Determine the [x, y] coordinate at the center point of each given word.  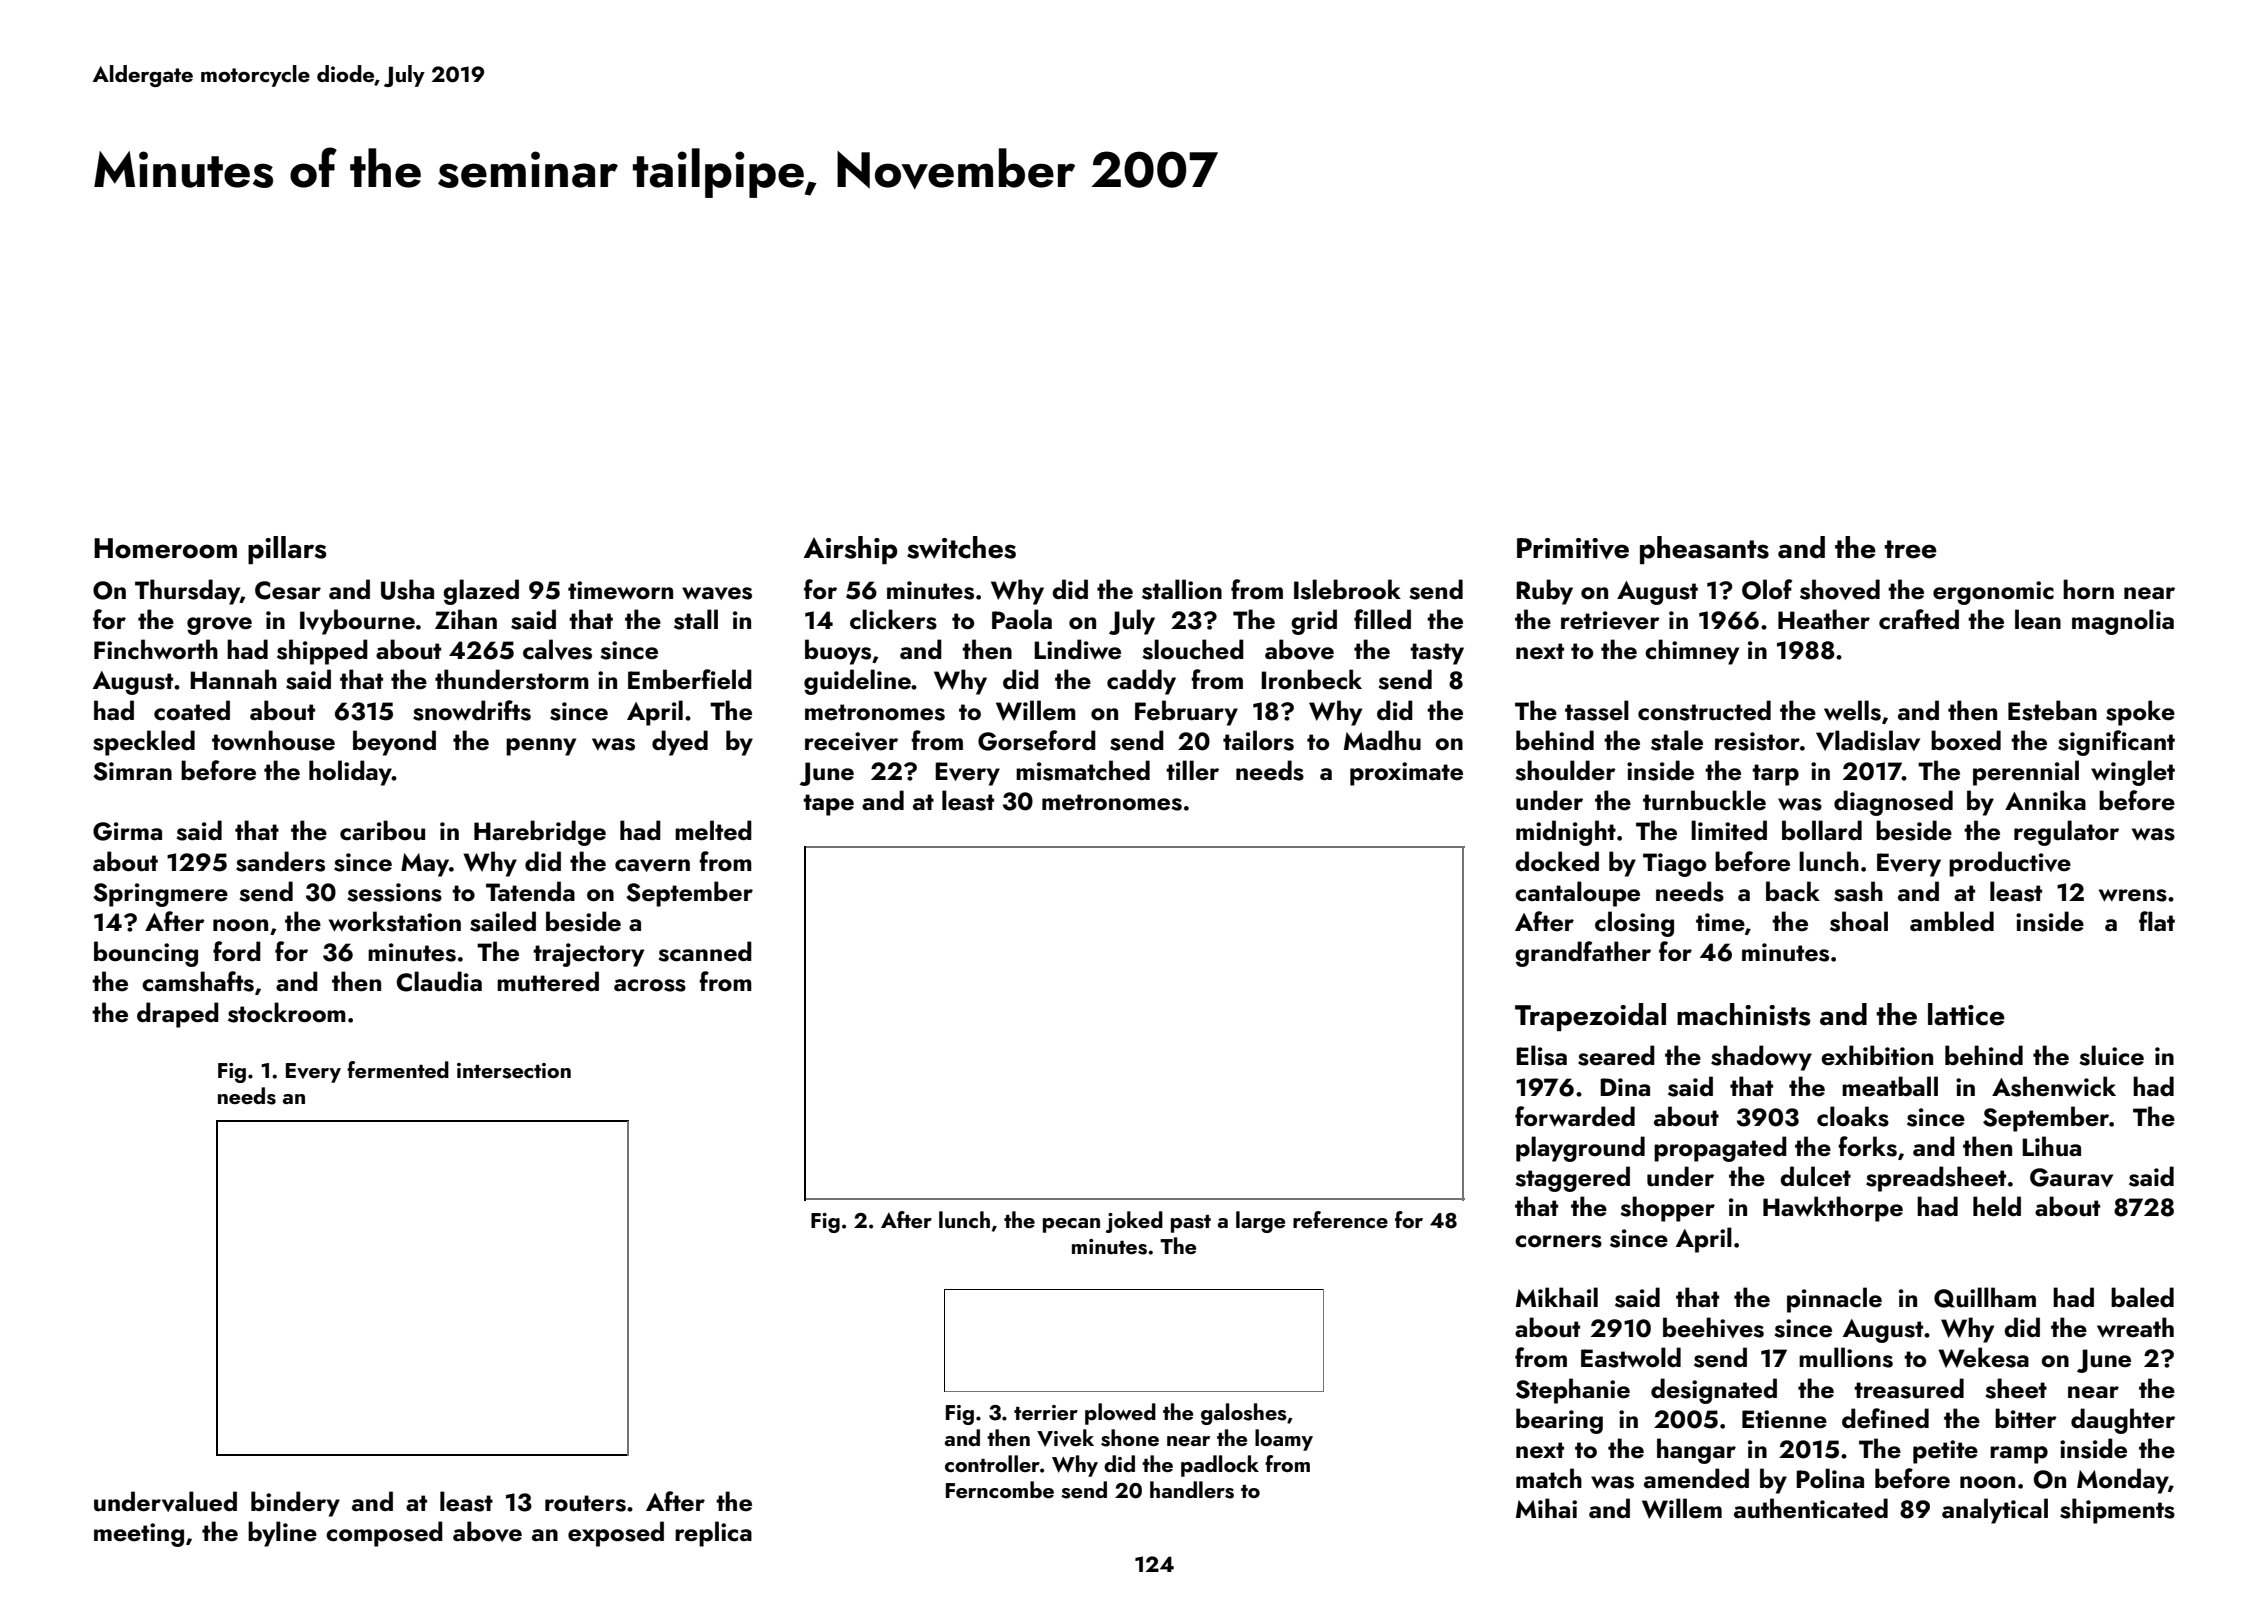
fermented [398, 1069]
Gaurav [2071, 1177]
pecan [1071, 1225]
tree [1910, 549]
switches [961, 547]
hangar [1696, 1451]
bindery [295, 1504]
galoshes [1244, 1414]
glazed [481, 592]
